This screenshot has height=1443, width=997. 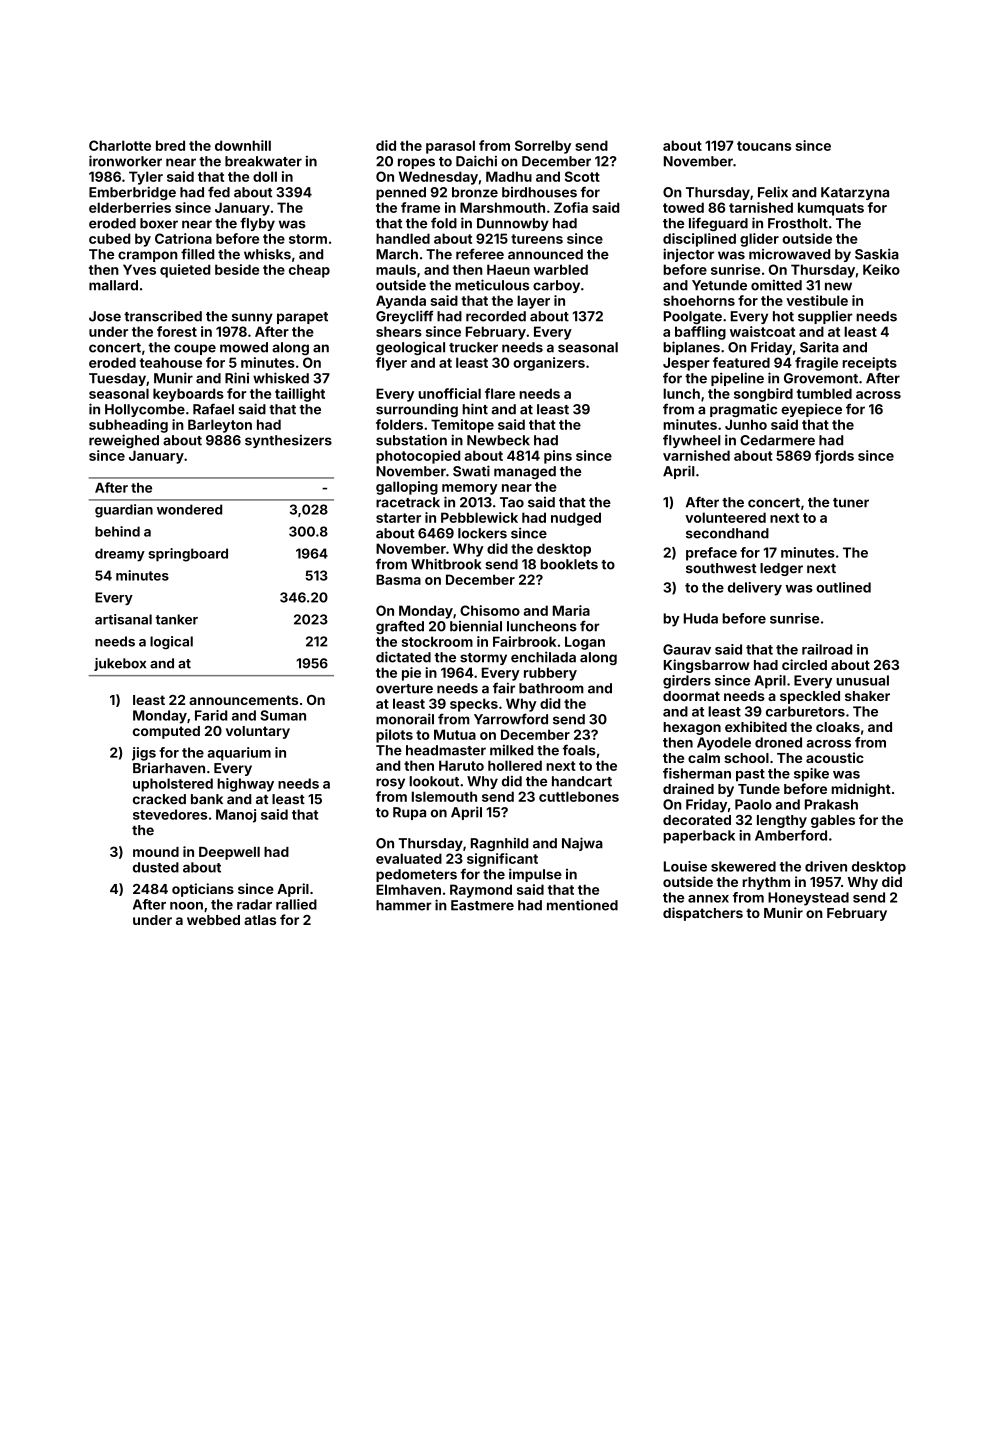 What do you see at coordinates (582, 905) in the screenshot?
I see `mentioned` at bounding box center [582, 905].
